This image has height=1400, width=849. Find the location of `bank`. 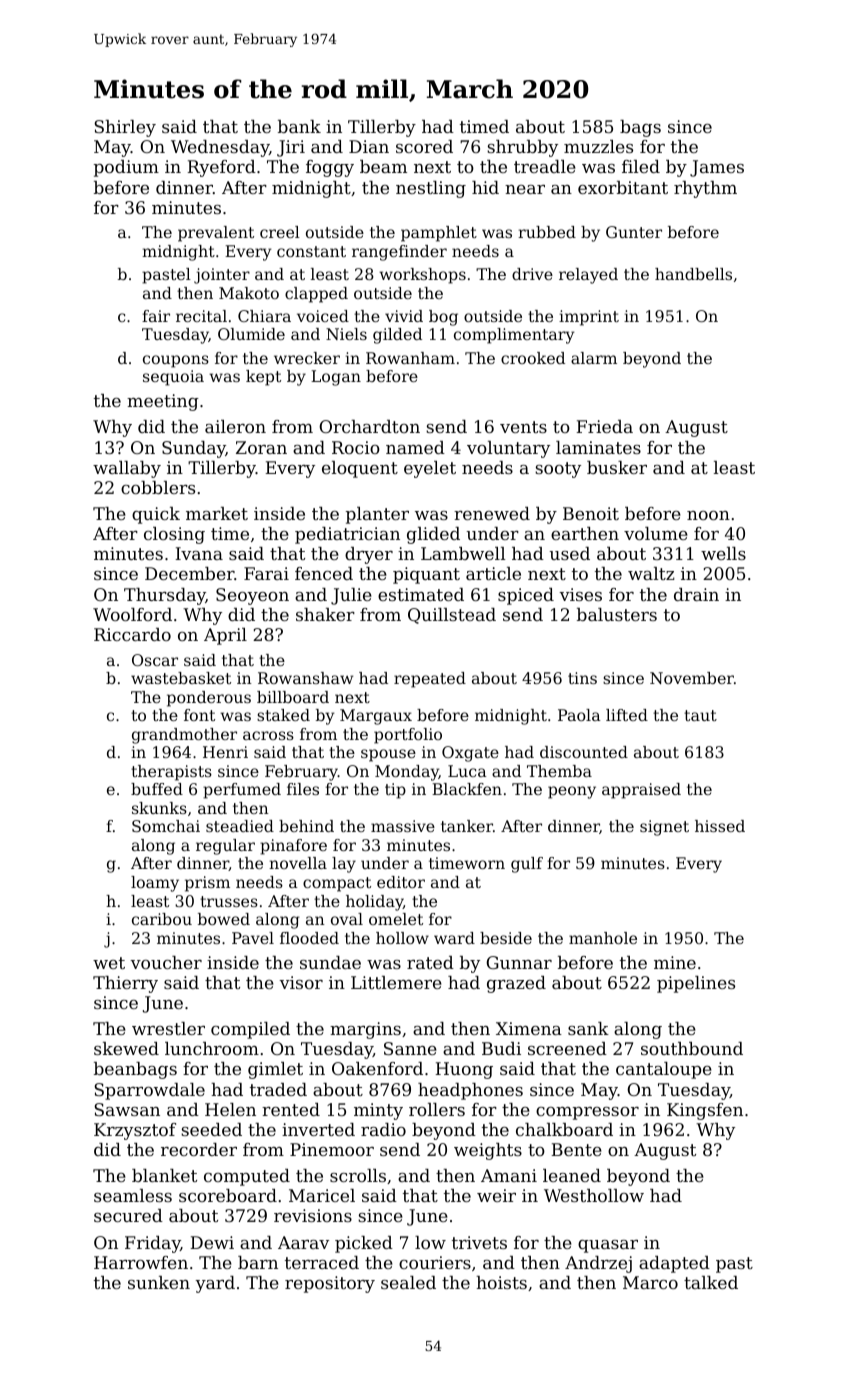

bank is located at coordinates (299, 126).
